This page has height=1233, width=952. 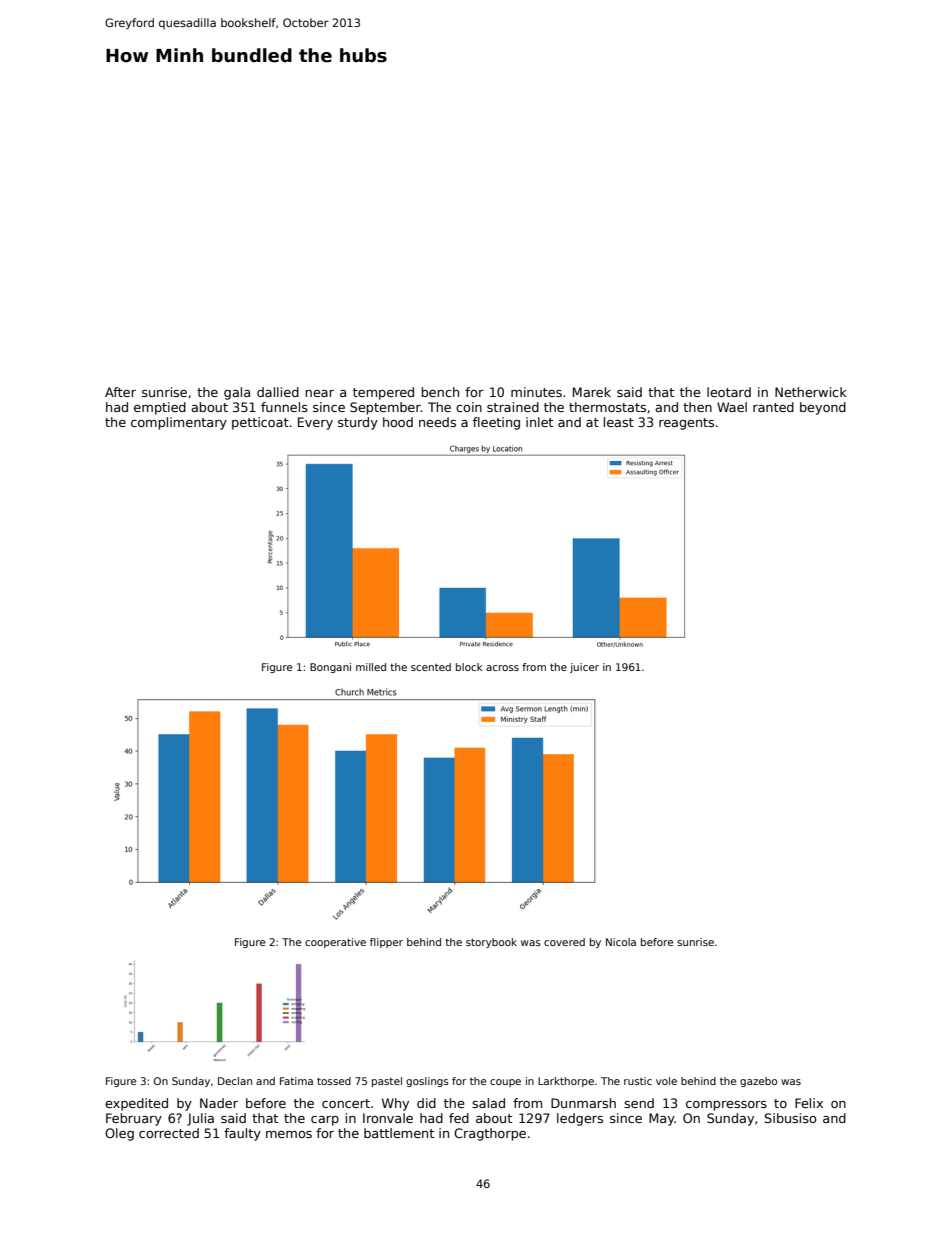 What do you see at coordinates (584, 668) in the page?
I see `juicer` at bounding box center [584, 668].
